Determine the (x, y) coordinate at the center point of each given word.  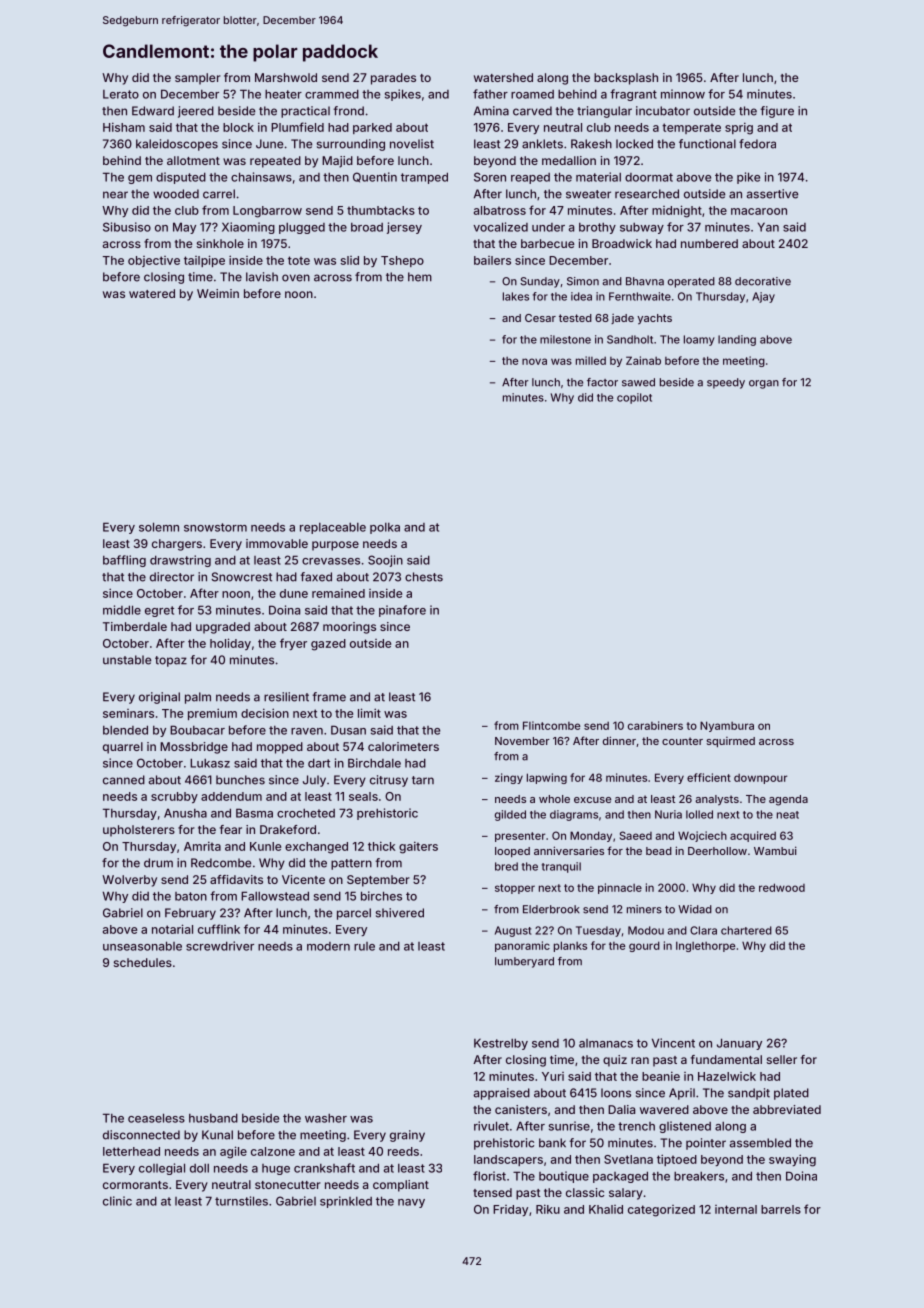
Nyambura (727, 726)
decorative (763, 281)
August (513, 931)
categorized (661, 1211)
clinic (117, 1201)
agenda (788, 800)
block (238, 127)
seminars (128, 713)
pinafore (402, 611)
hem (420, 277)
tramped (424, 178)
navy (411, 1203)
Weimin (218, 293)
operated (691, 282)
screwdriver (220, 946)
